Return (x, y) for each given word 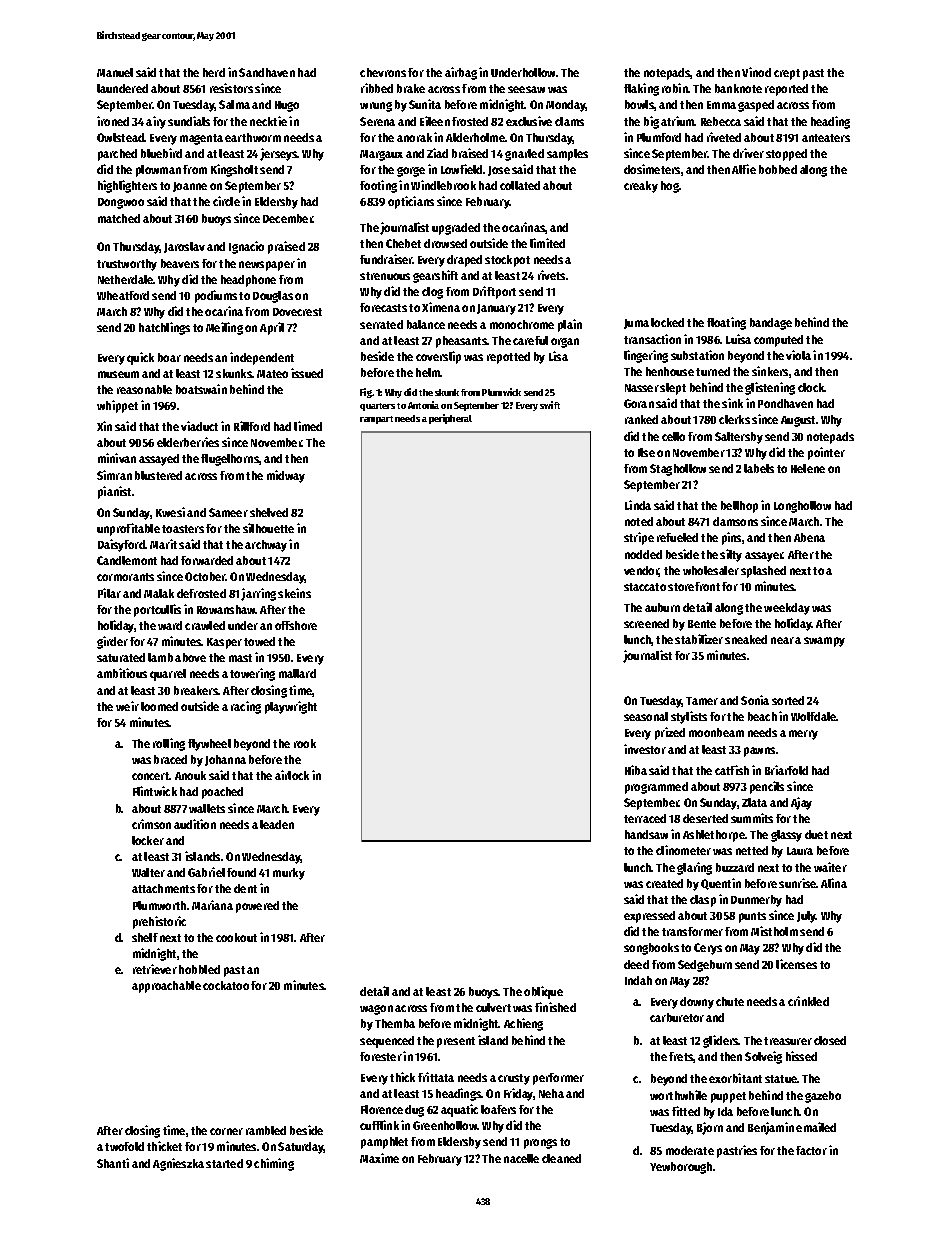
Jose (499, 171)
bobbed (778, 169)
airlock (292, 775)
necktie (268, 121)
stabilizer (699, 639)
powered (257, 907)
